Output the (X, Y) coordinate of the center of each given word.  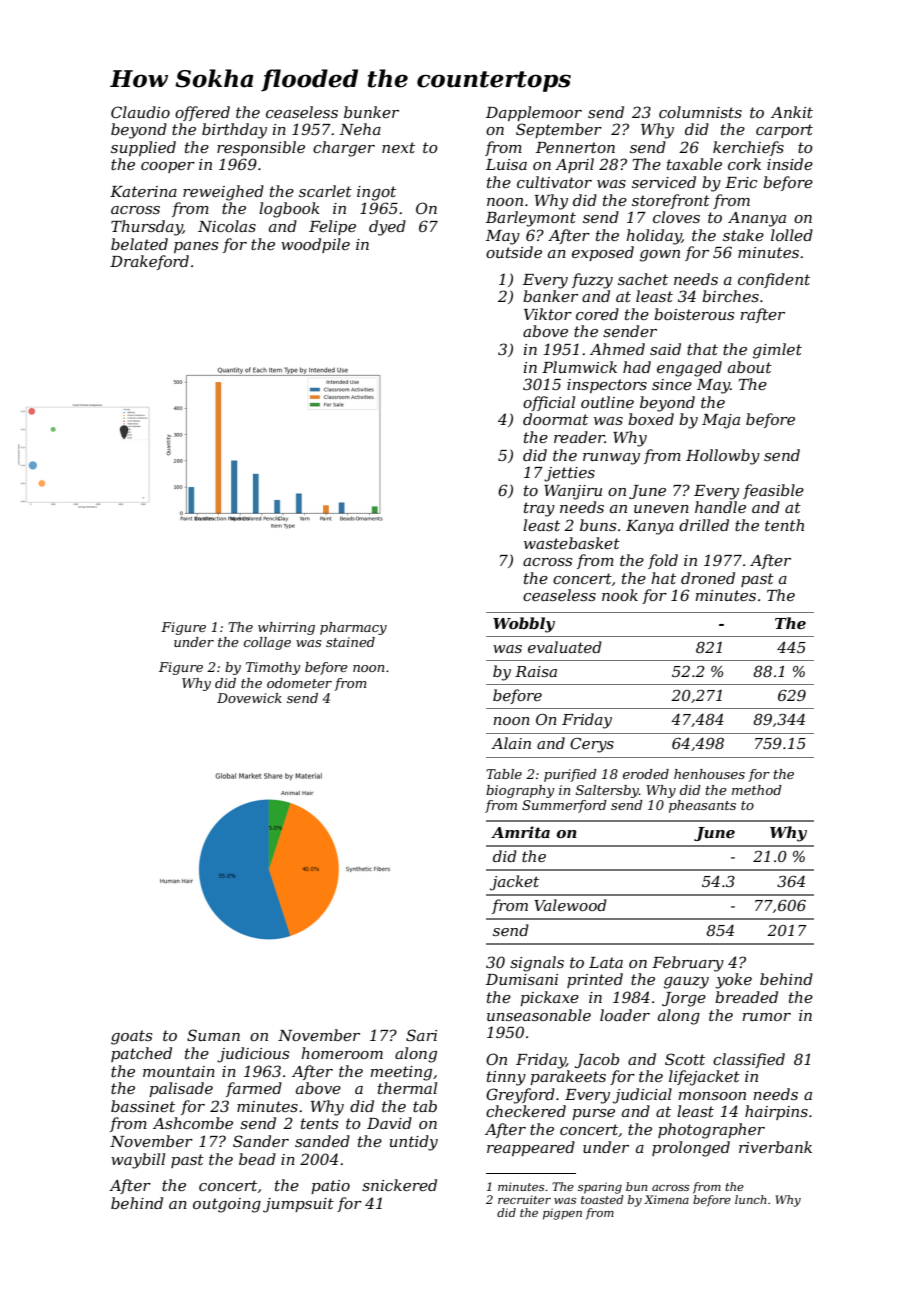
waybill (138, 1161)
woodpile (315, 245)
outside (514, 252)
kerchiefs (748, 148)
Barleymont (531, 219)
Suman (213, 1035)
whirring (286, 628)
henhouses (709, 774)
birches (730, 296)
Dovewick (249, 698)
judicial (642, 1096)
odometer (299, 683)
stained (350, 642)
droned (708, 578)
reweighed (223, 193)
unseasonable (539, 1015)
